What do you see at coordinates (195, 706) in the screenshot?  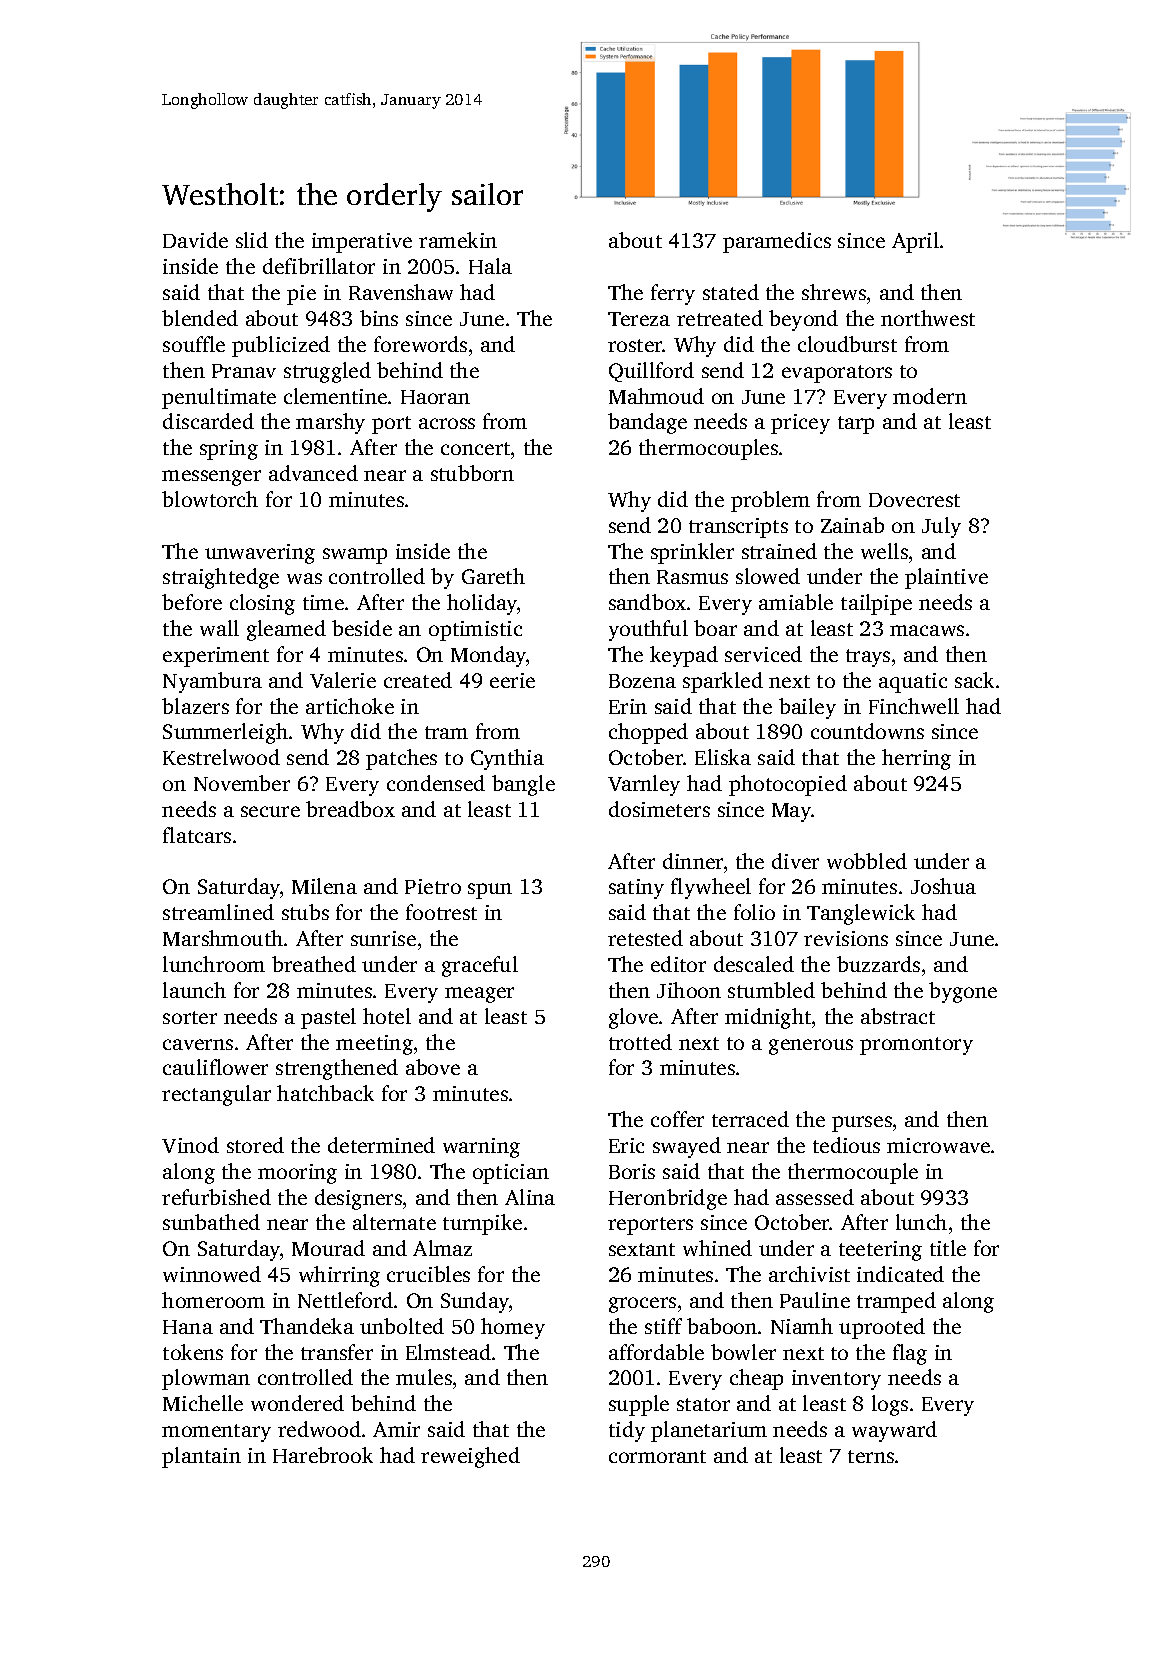 I see `blazers` at bounding box center [195, 706].
